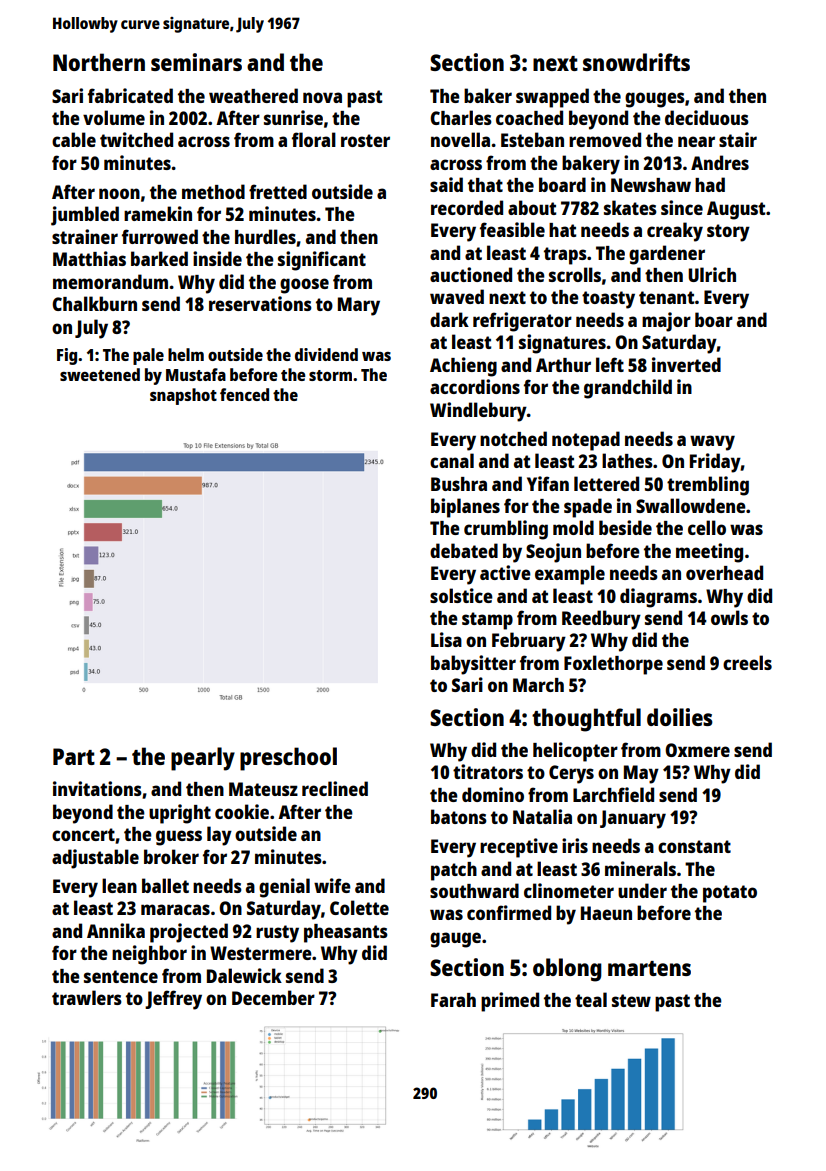 The height and width of the document is (1171, 826). I want to click on snowdrifts, so click(636, 62).
